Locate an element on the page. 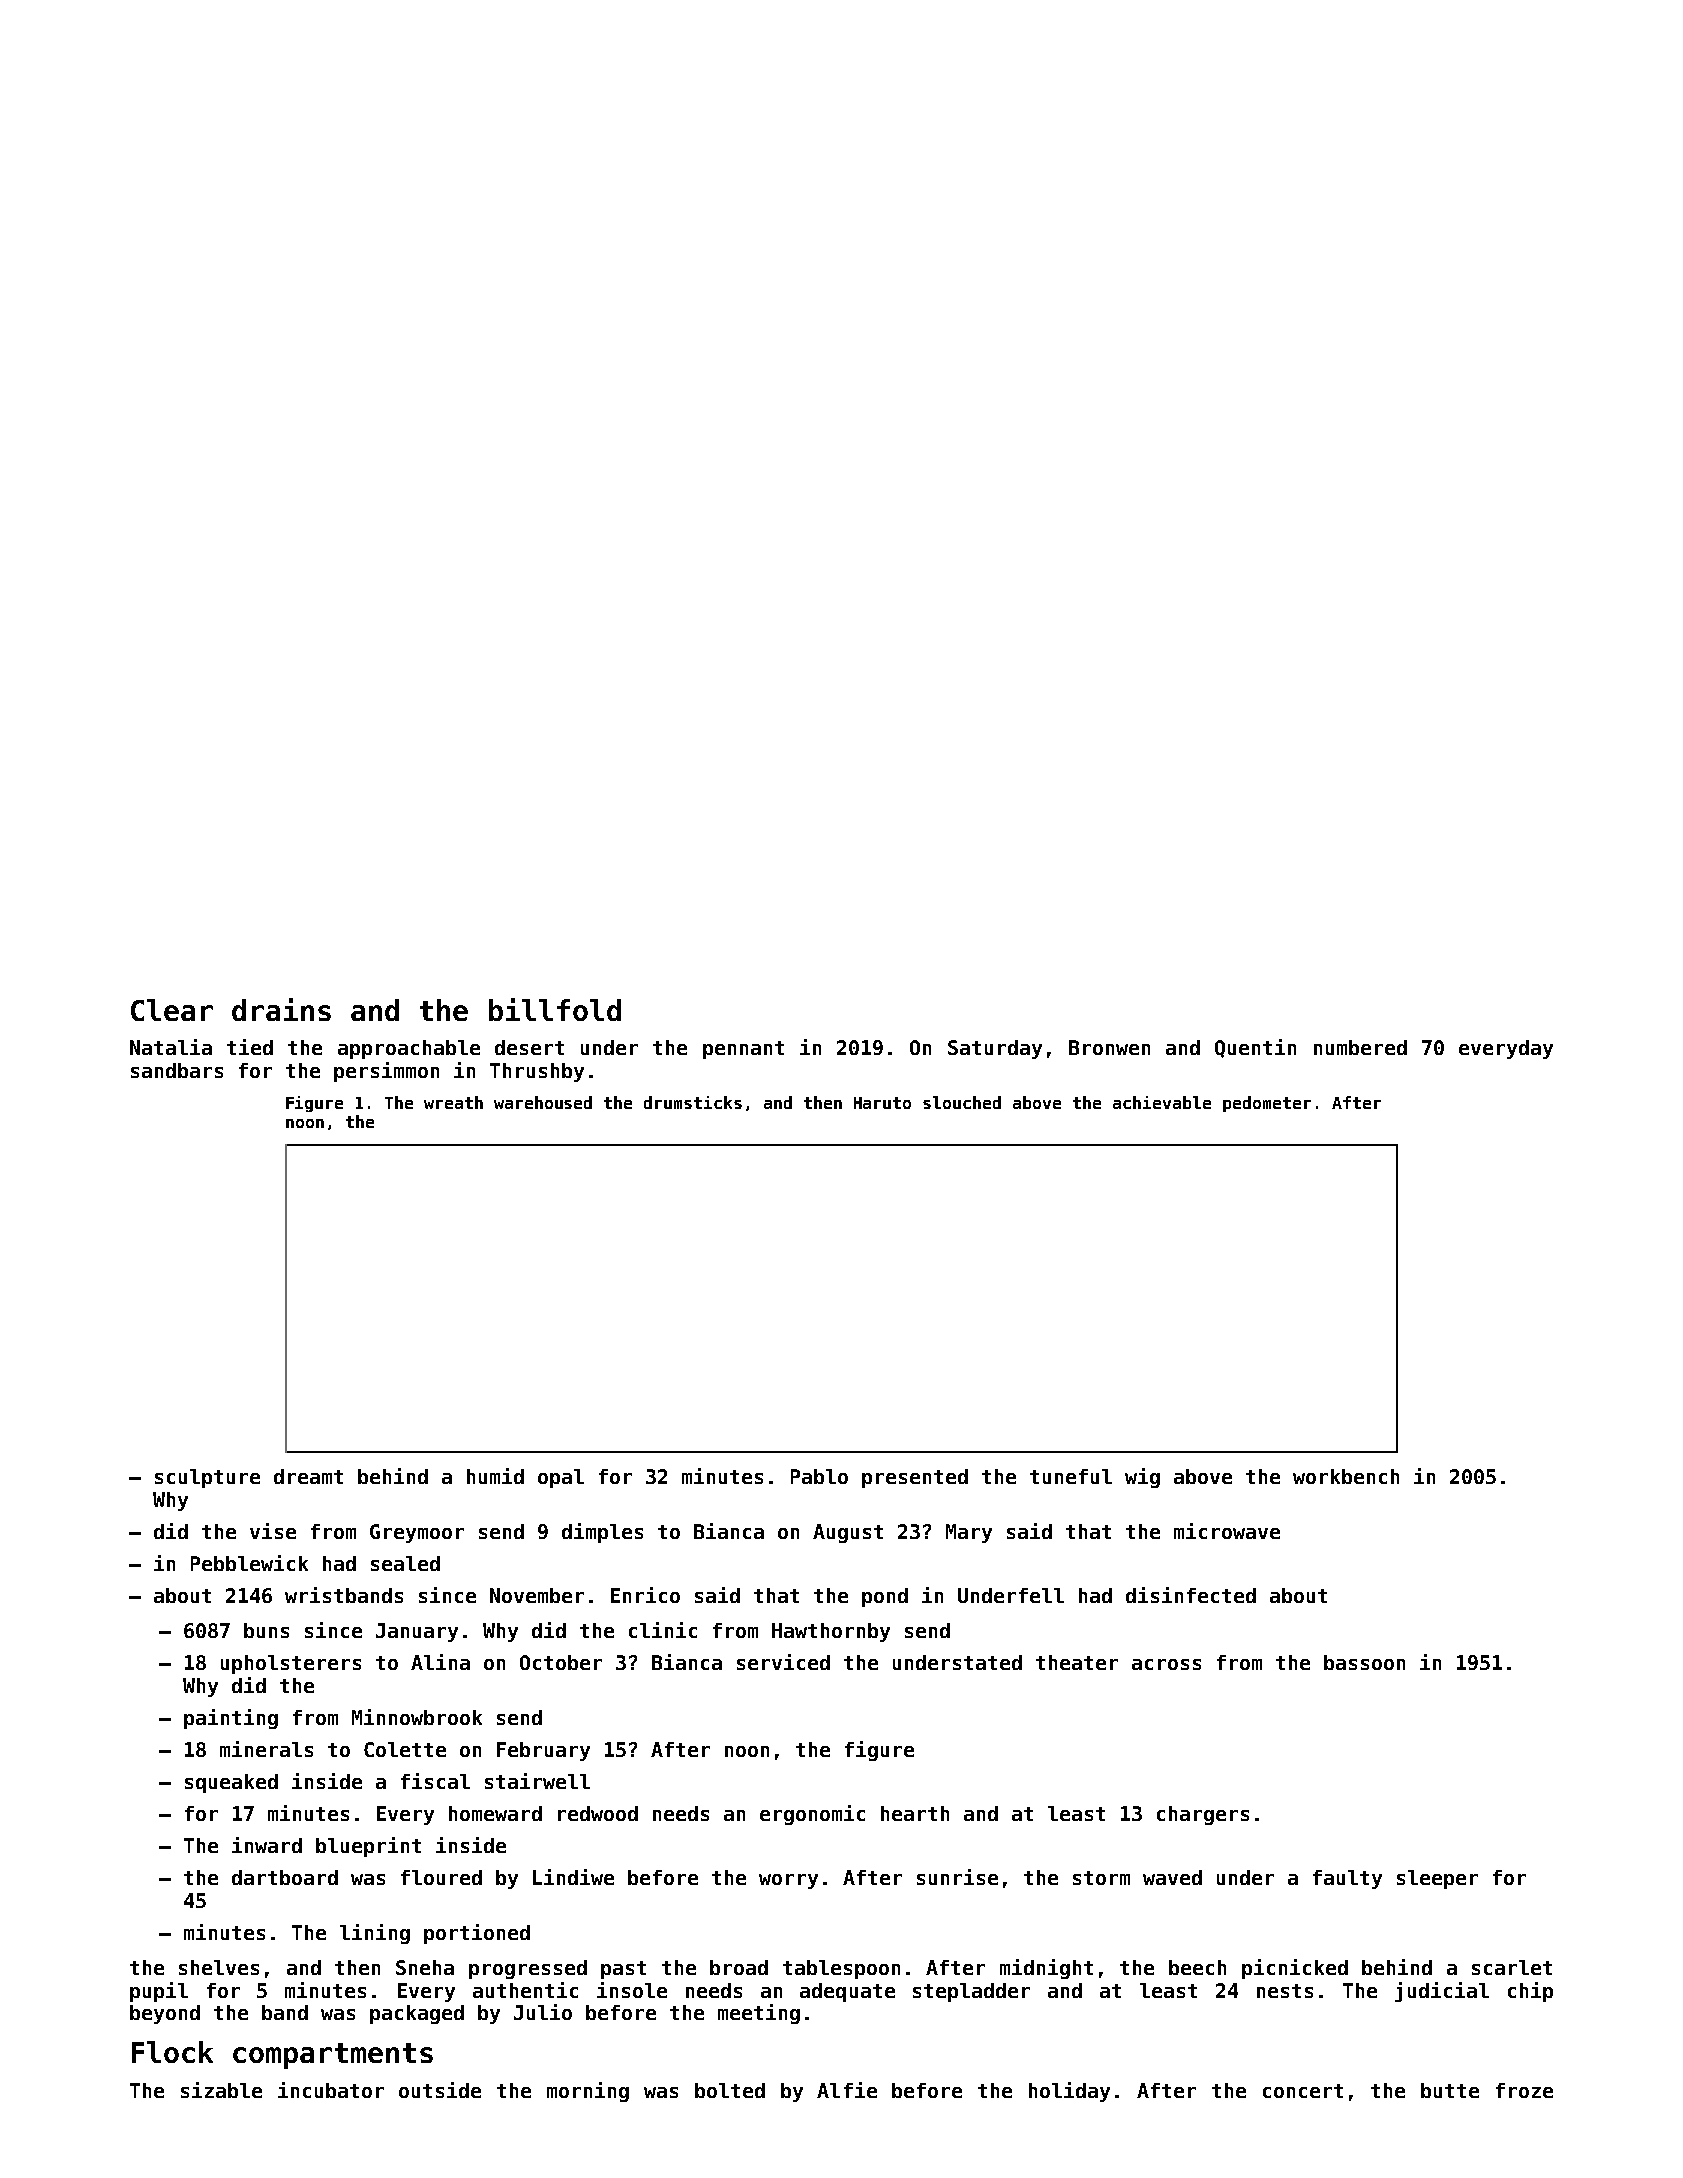 This document has height=2178, width=1683. chip is located at coordinates (1530, 1992).
